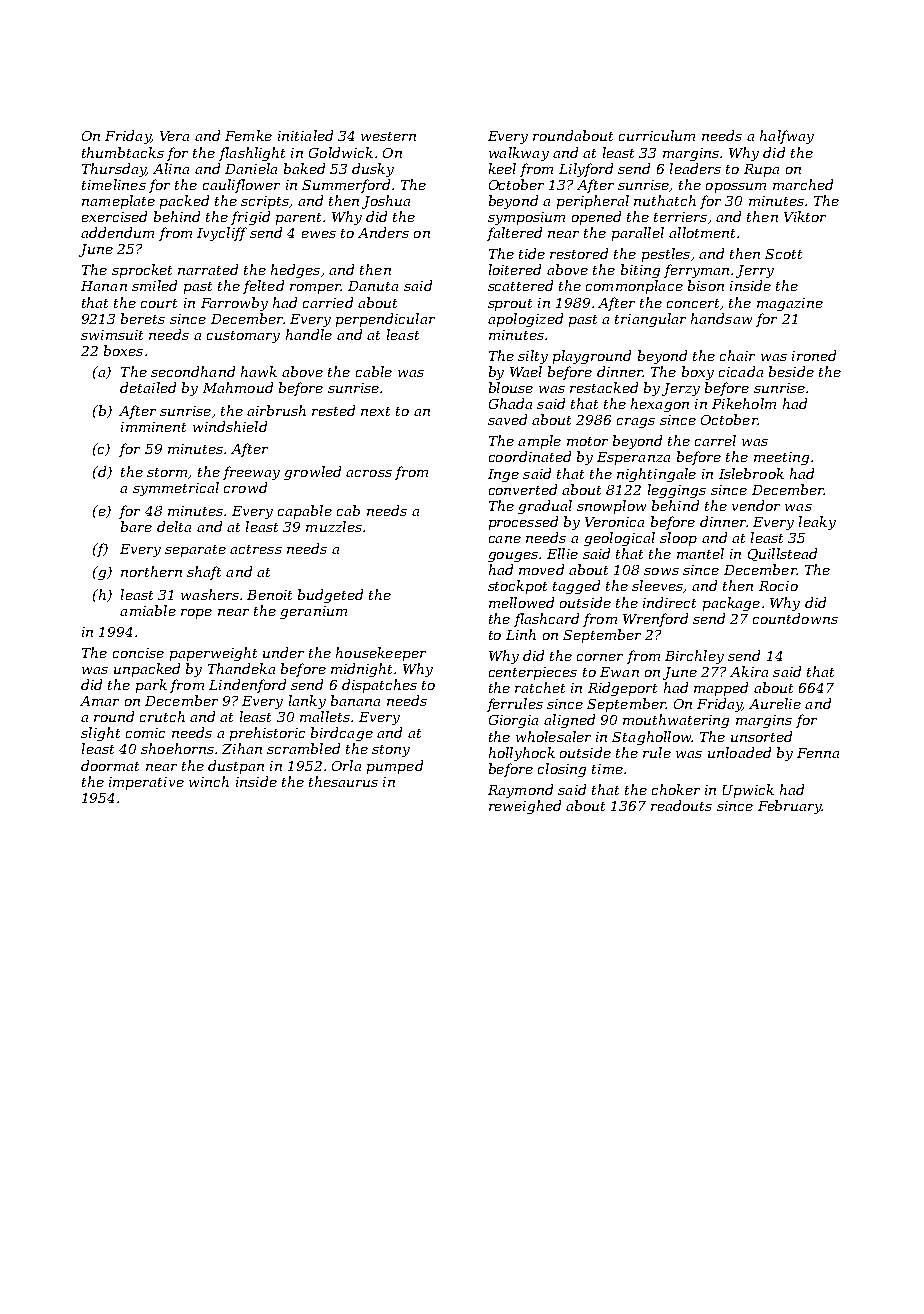 The height and width of the document is (1314, 924). What do you see at coordinates (234, 304) in the document?
I see `Farrowby` at bounding box center [234, 304].
